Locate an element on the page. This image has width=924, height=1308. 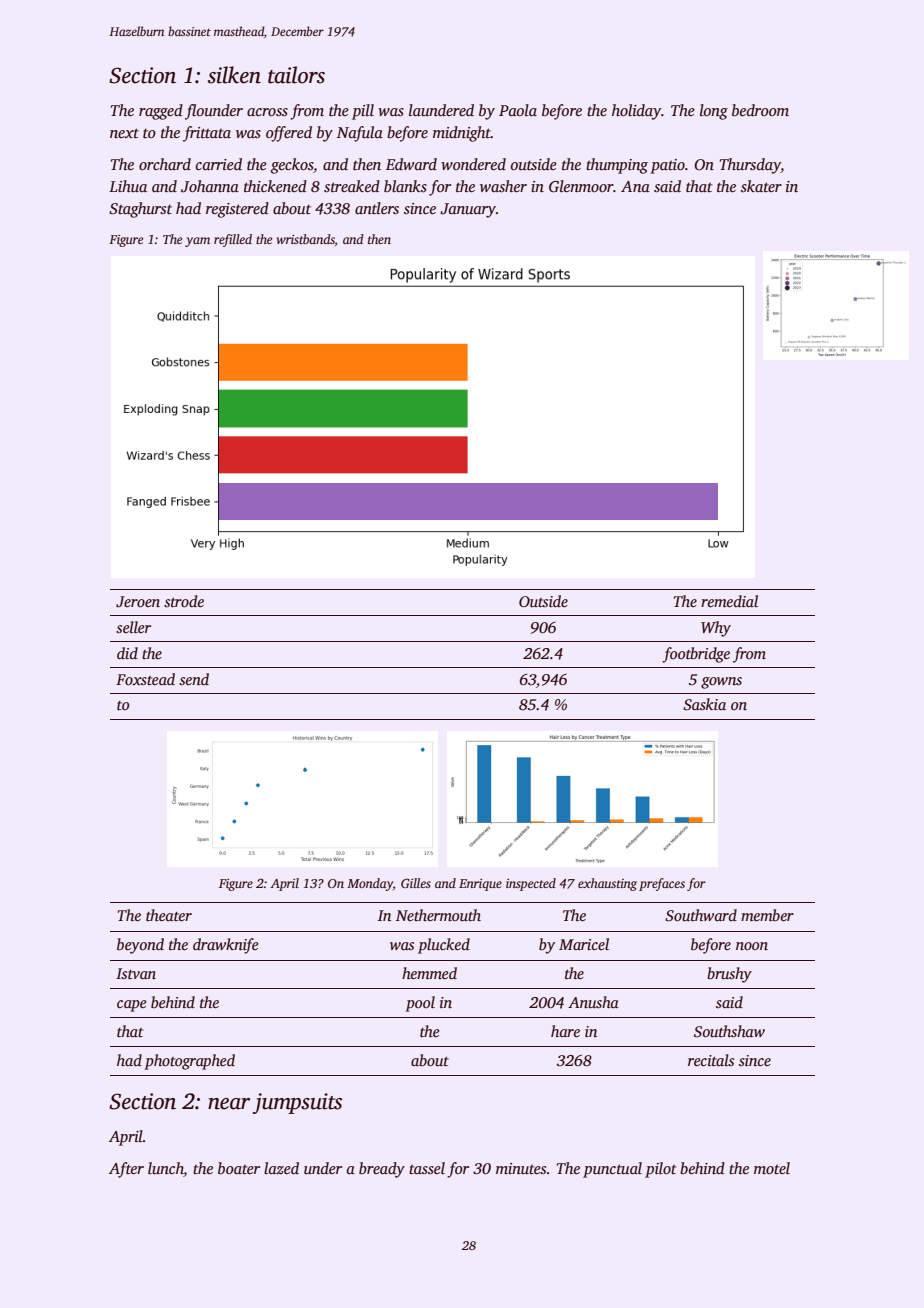
minutes is located at coordinates (521, 1168).
